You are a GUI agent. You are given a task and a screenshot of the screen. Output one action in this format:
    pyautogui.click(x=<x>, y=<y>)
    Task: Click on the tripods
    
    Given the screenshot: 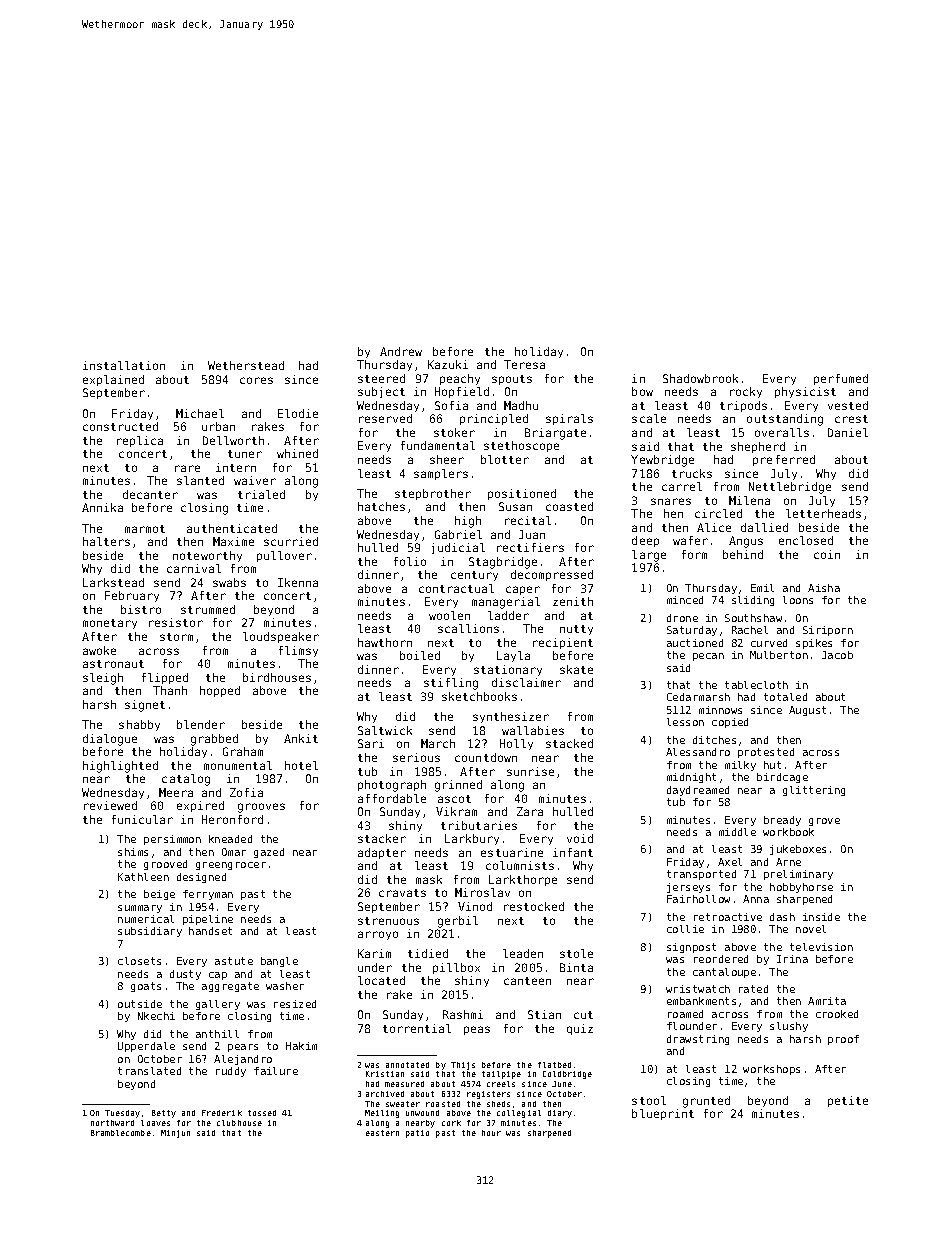 What is the action you would take?
    pyautogui.click(x=743, y=406)
